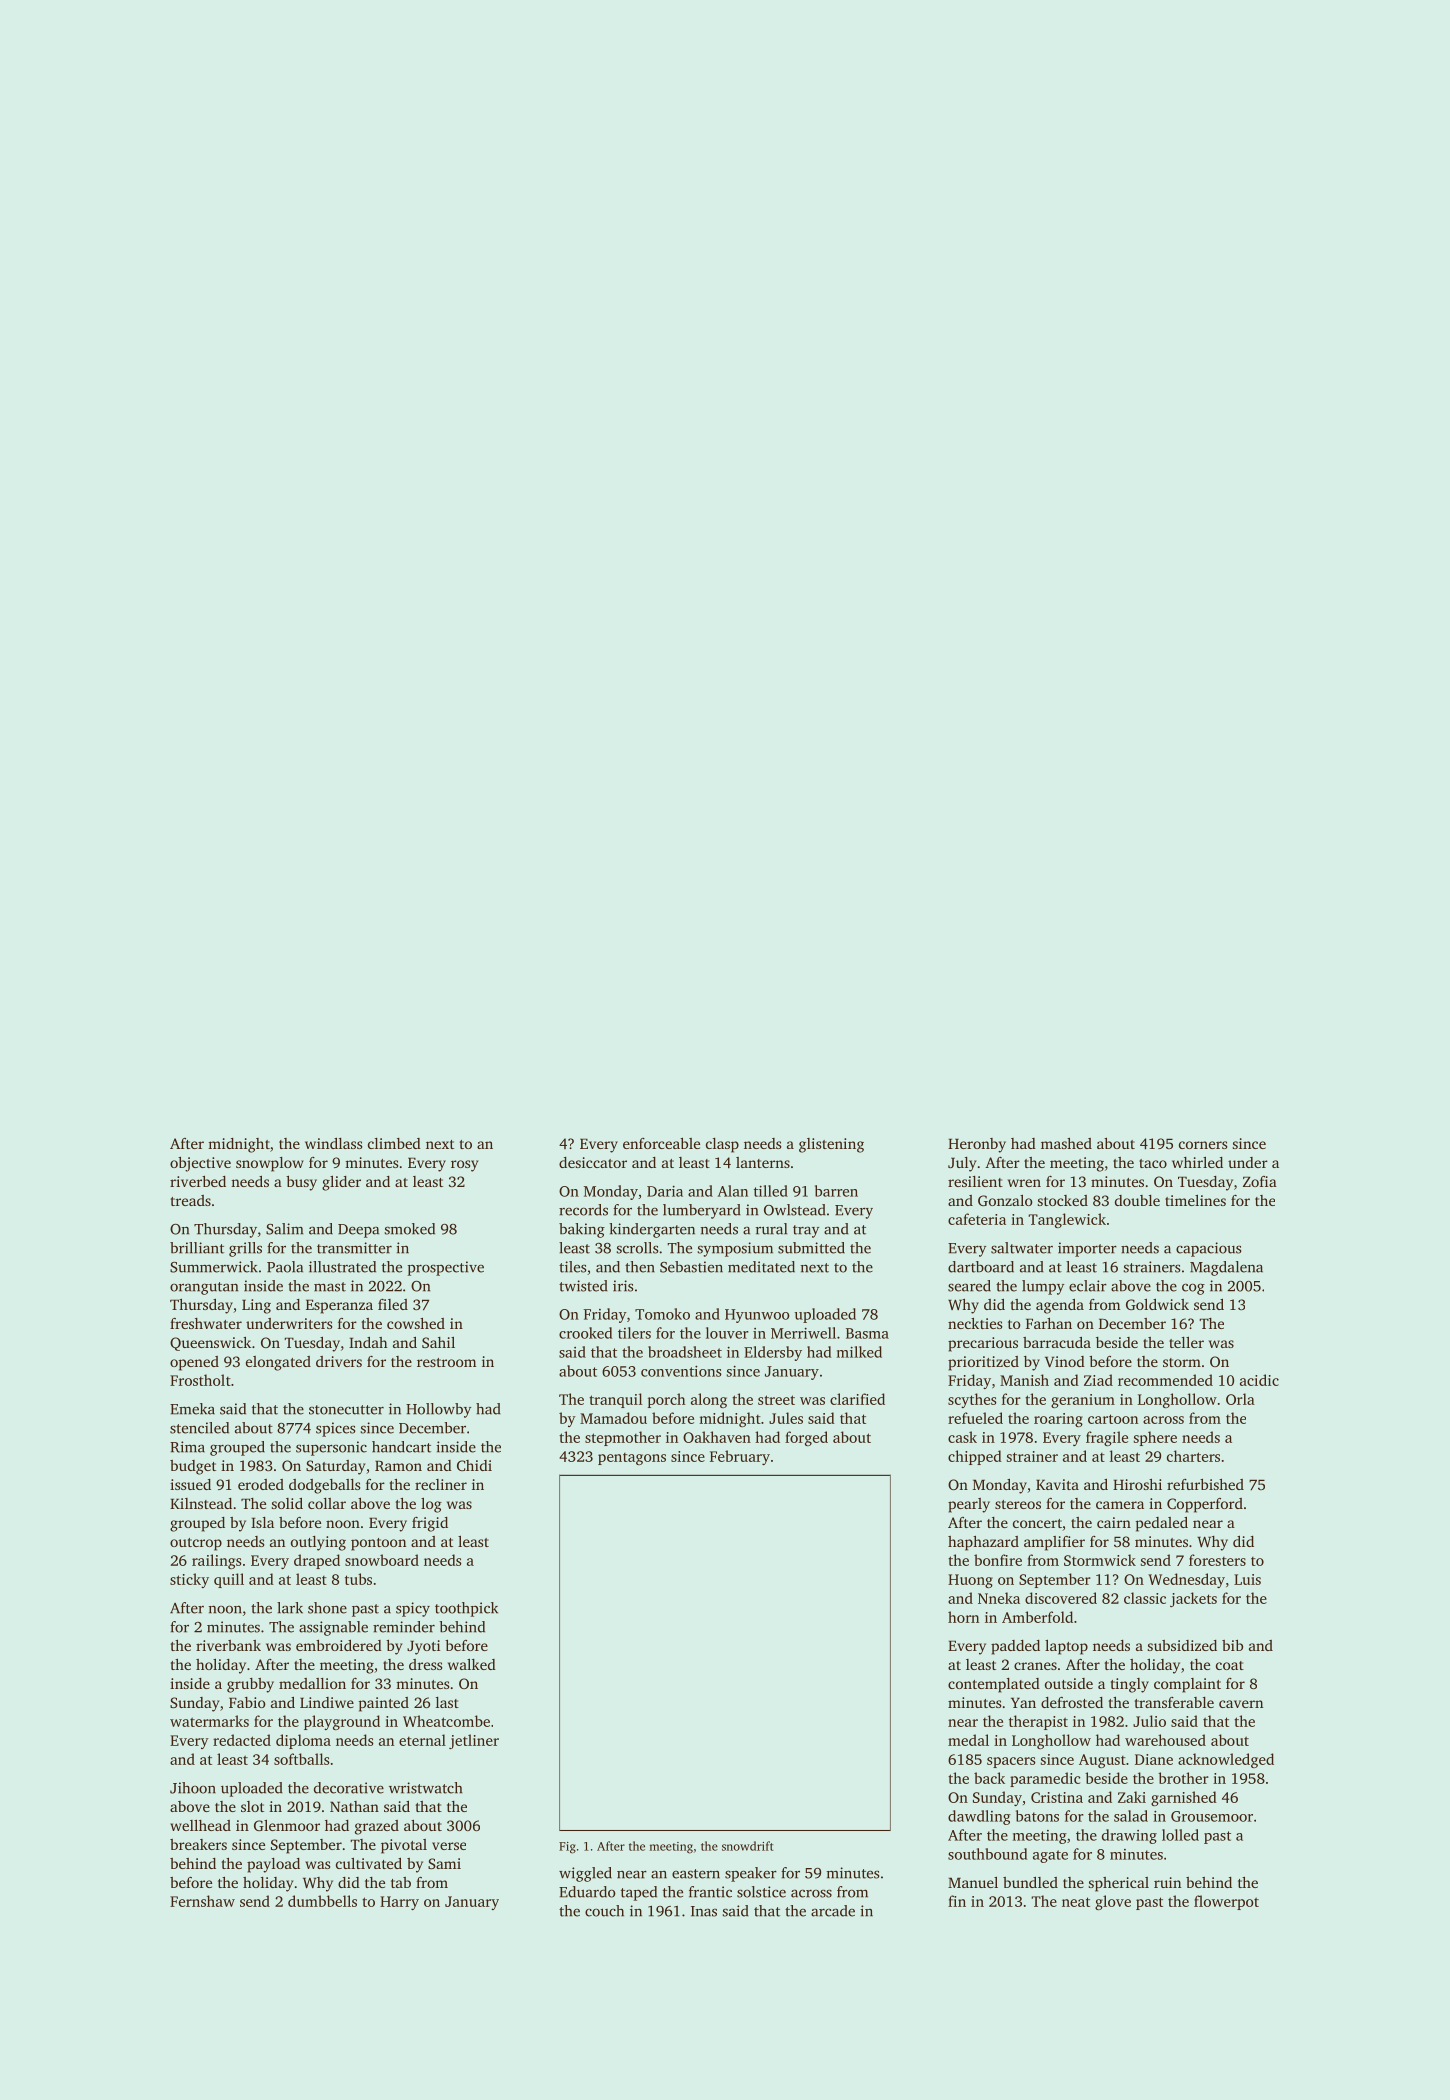  What do you see at coordinates (1247, 1579) in the document?
I see `Luis` at bounding box center [1247, 1579].
